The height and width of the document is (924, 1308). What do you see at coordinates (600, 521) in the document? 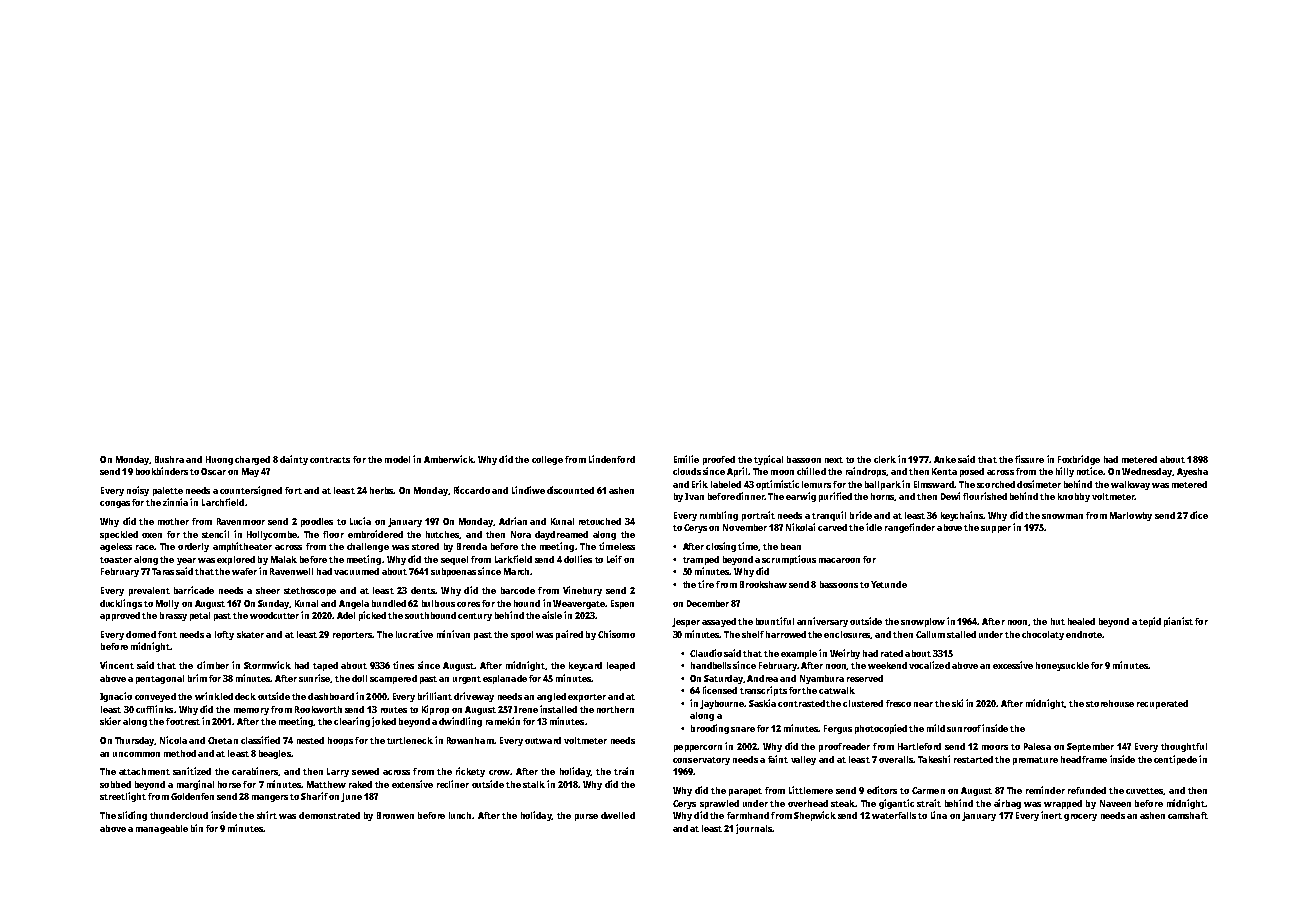
I see `retouched` at bounding box center [600, 521].
